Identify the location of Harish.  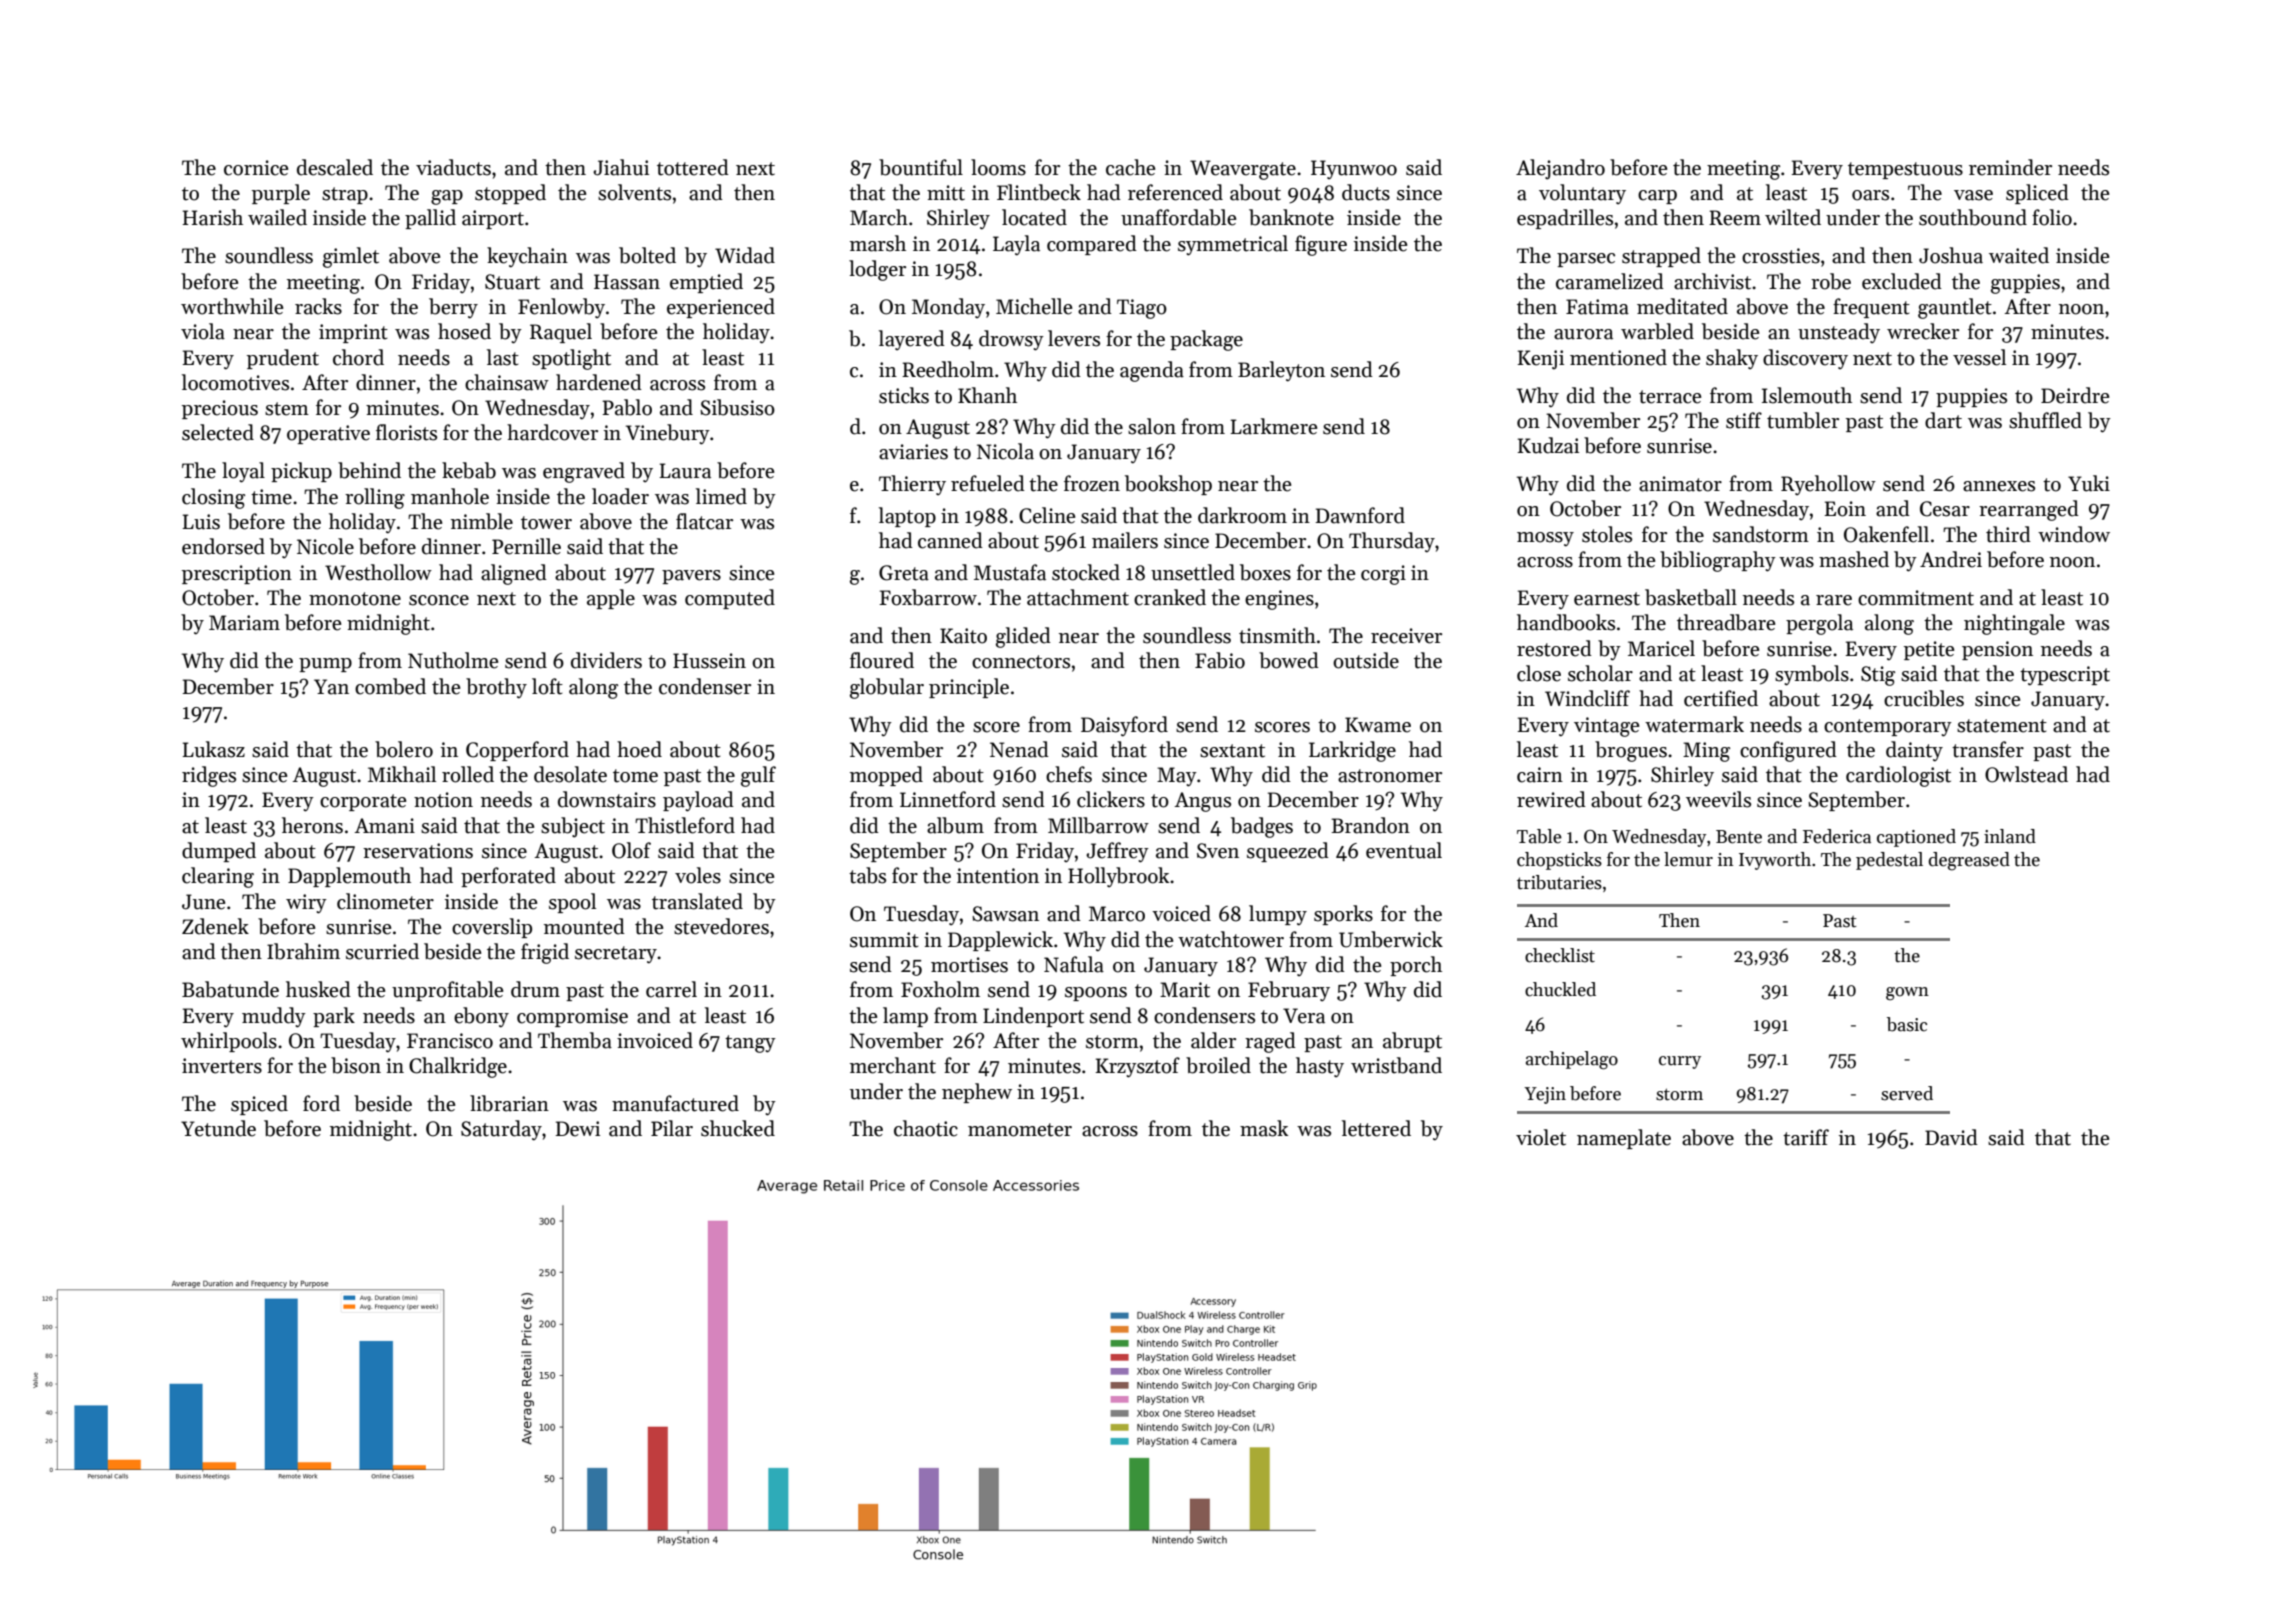
(212, 217).
